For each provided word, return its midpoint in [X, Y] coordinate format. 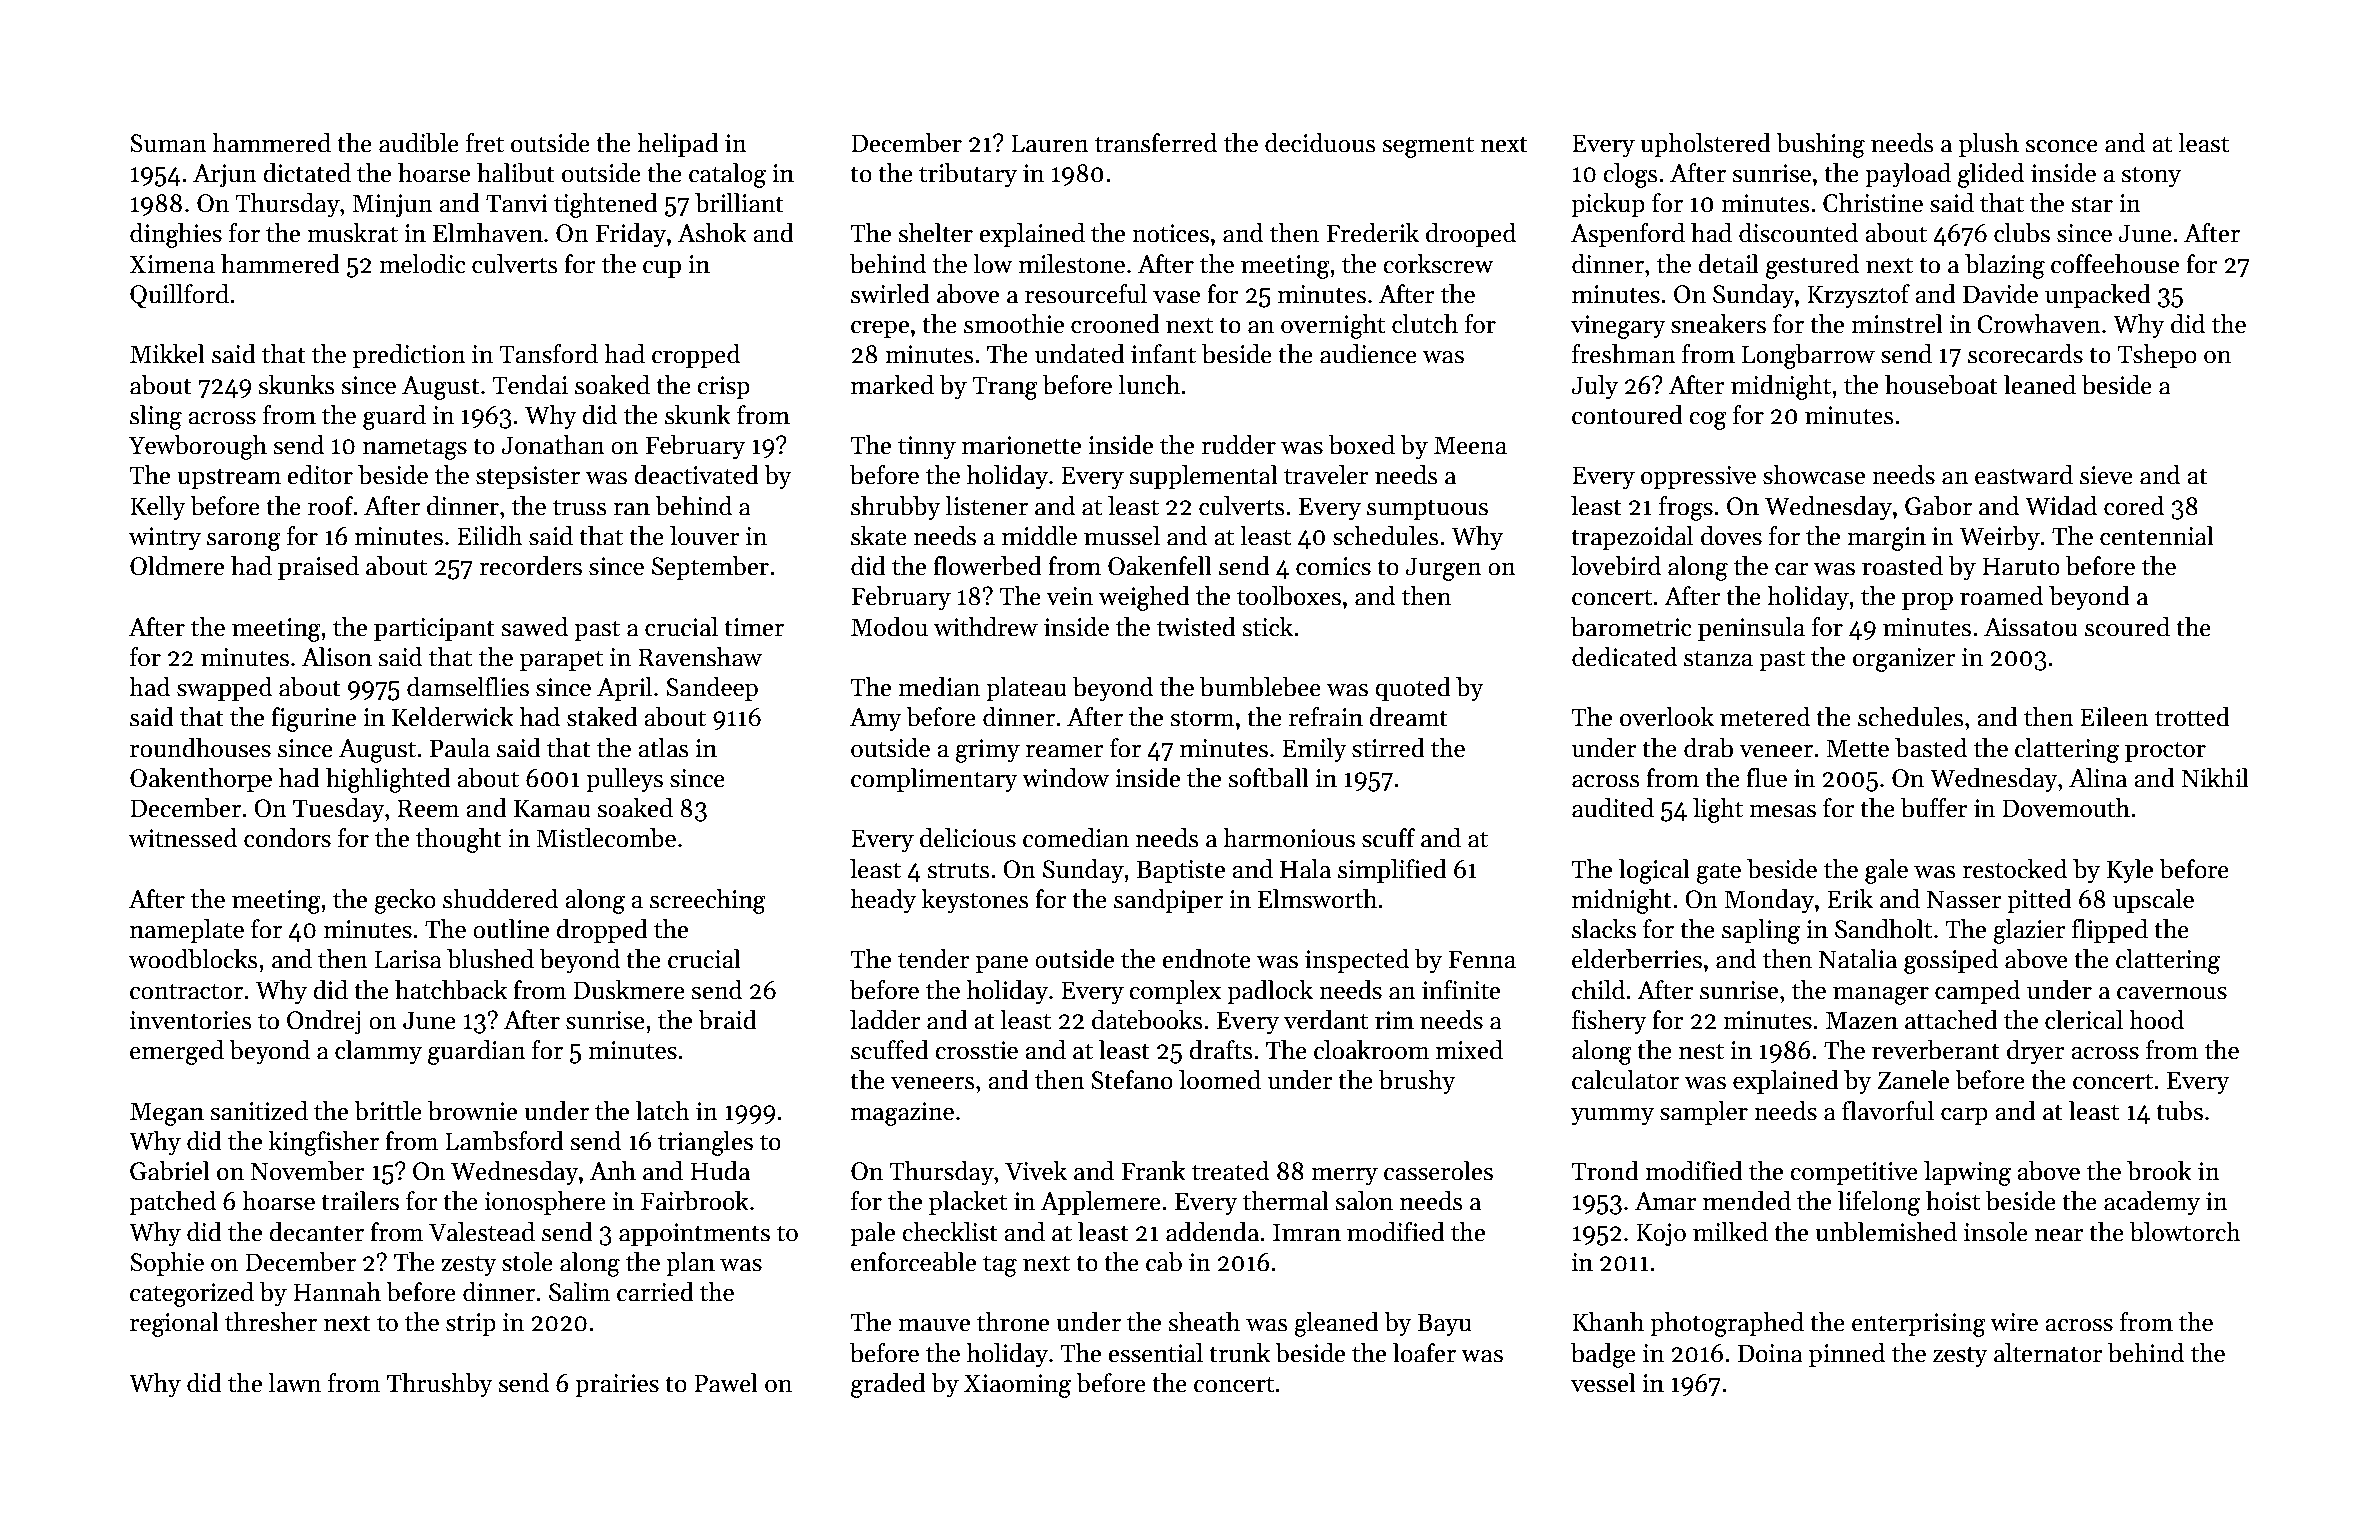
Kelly [157, 508]
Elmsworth [1317, 899]
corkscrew [1438, 264]
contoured [1627, 415]
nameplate [187, 931]
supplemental [1203, 477]
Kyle [2130, 871]
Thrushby [439, 1385]
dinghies [176, 235]
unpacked [2098, 296]
